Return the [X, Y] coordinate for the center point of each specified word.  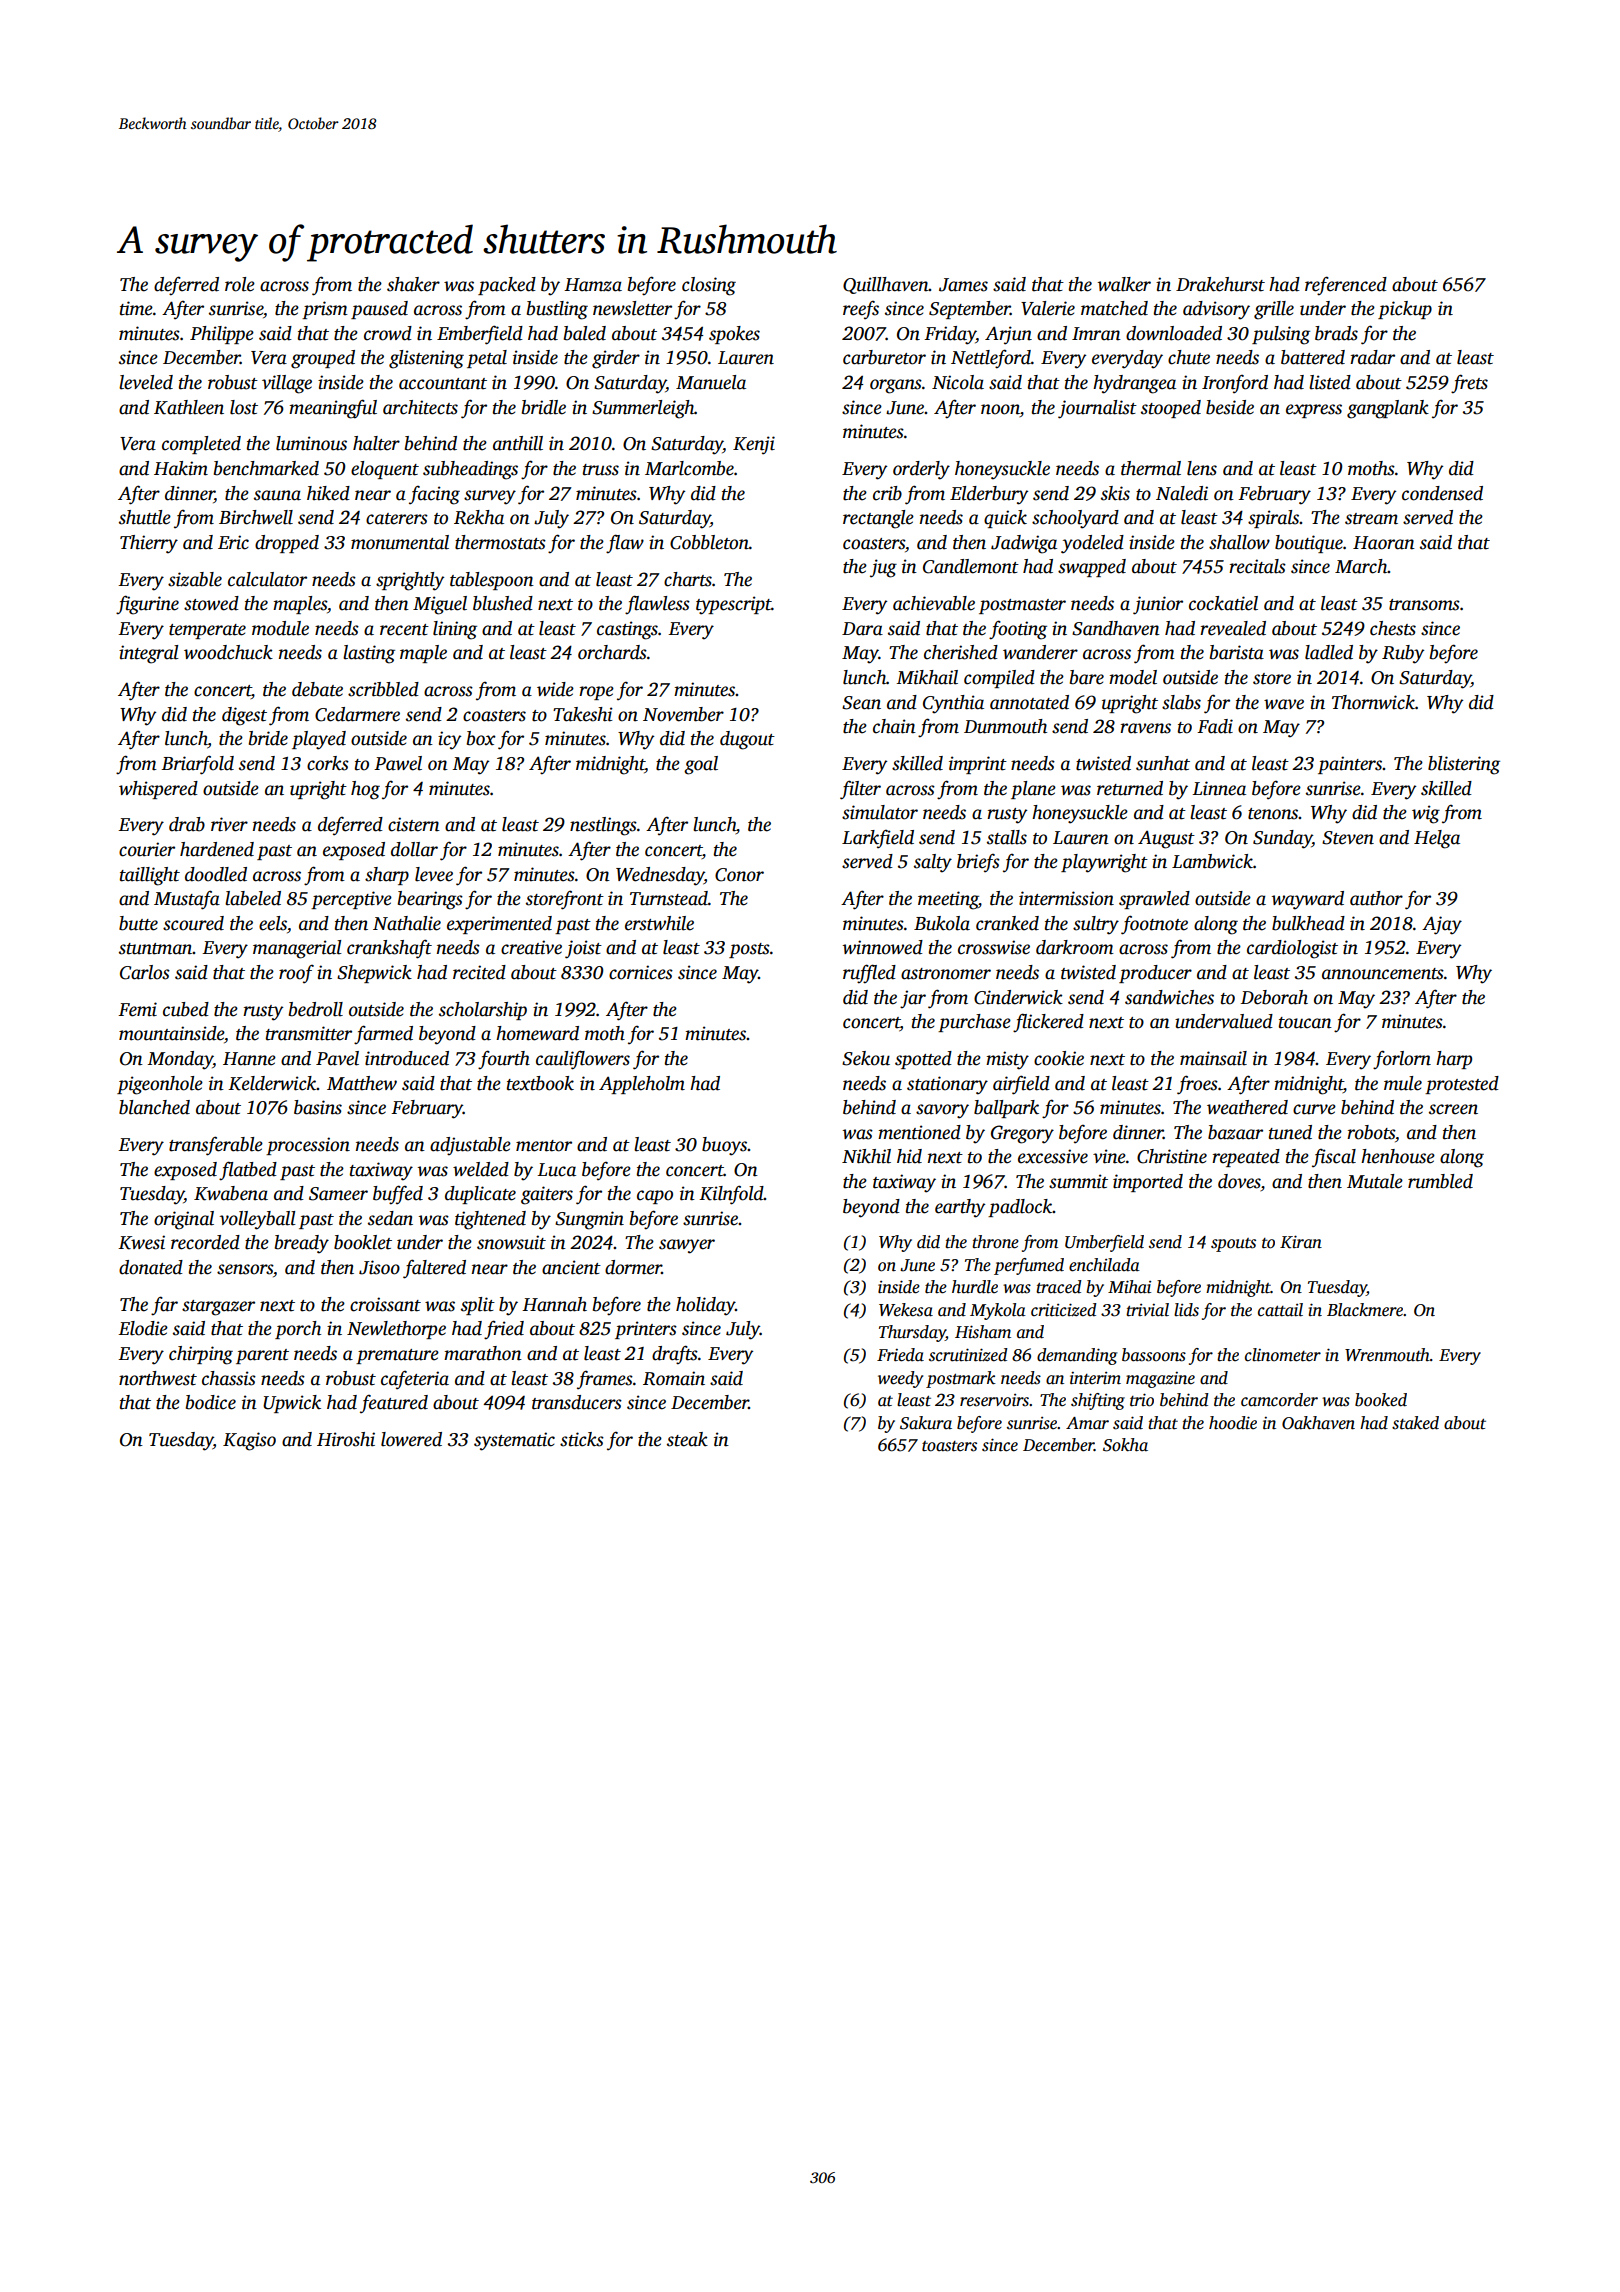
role [240, 284]
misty [1007, 1060]
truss [601, 470]
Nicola [958, 382]
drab [187, 824]
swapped [1092, 568]
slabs [1181, 702]
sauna [277, 495]
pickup [1405, 310]
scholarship [483, 1011]
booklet [363, 1242]
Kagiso [249, 1441]
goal [701, 765]
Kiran [1301, 1242]
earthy [960, 1208]
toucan [1305, 1023]
